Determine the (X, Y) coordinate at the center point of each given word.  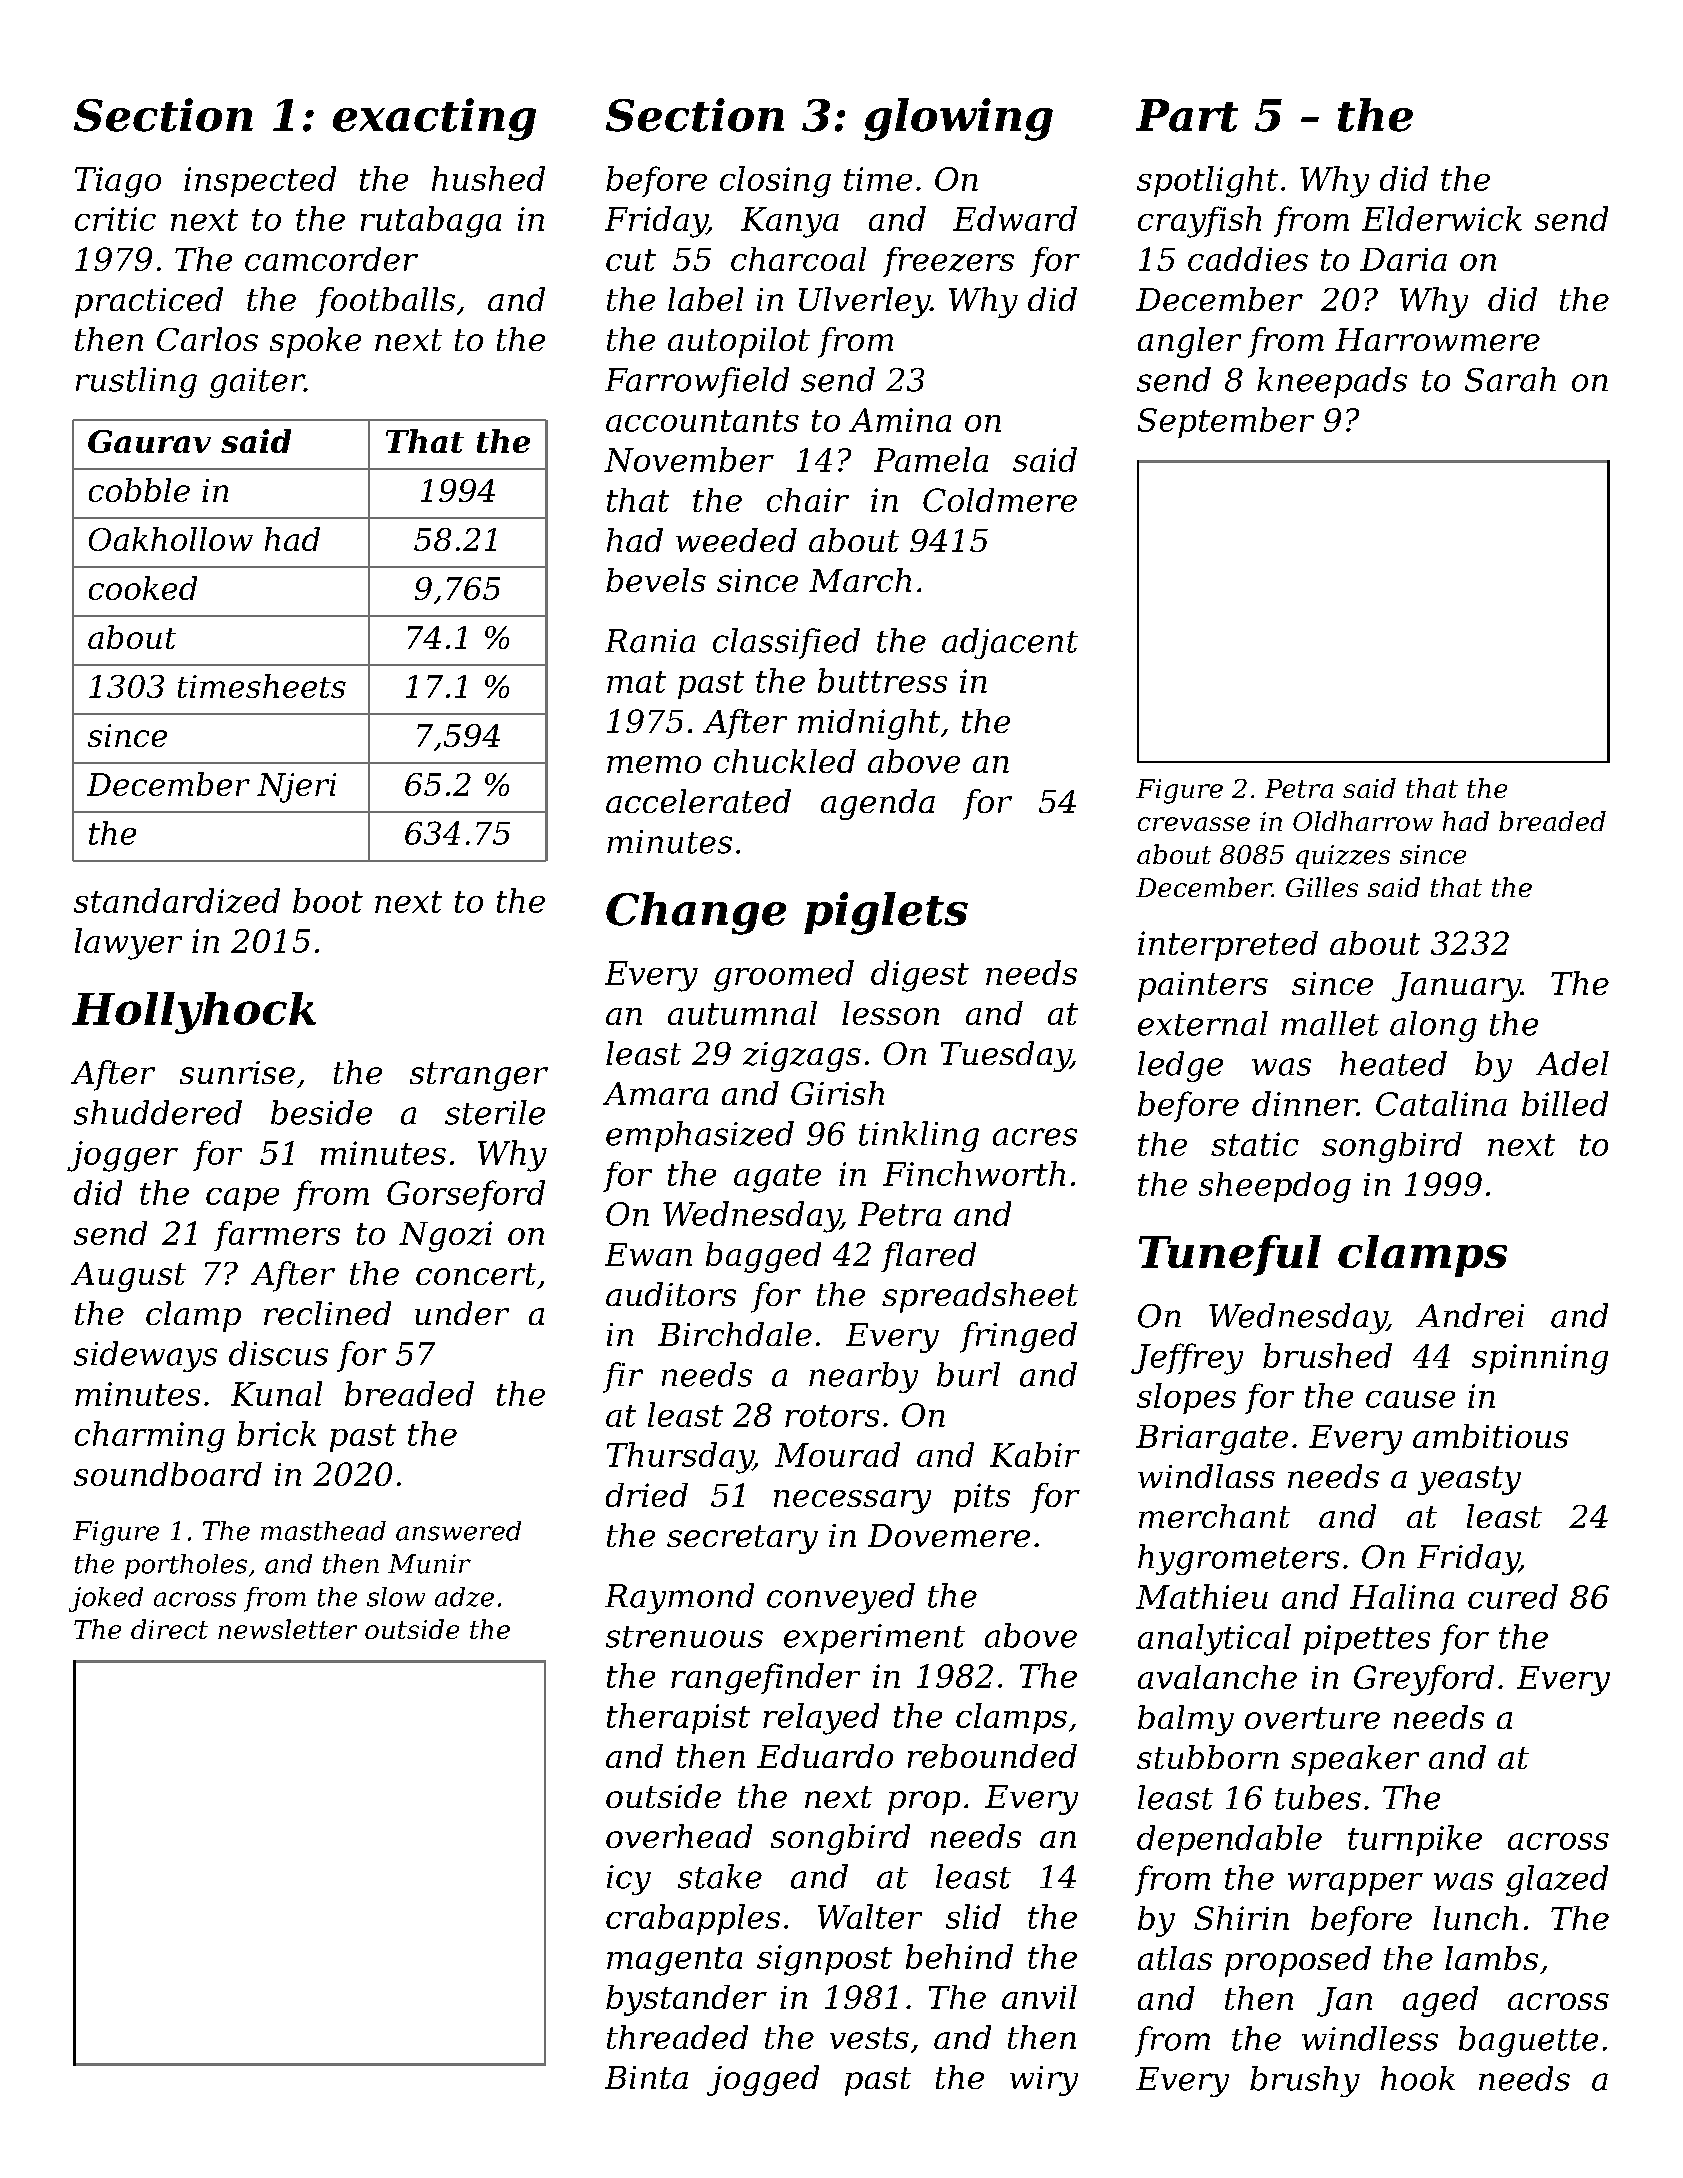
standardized (177, 900)
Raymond (679, 1598)
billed (1565, 1103)
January (1456, 987)
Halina (1402, 1596)
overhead (679, 1836)
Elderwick (1442, 218)
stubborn (1208, 1757)
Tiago (118, 182)
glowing (958, 119)
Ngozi (445, 1236)
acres (1035, 1137)
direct (169, 1629)
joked (106, 1599)
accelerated (698, 801)
